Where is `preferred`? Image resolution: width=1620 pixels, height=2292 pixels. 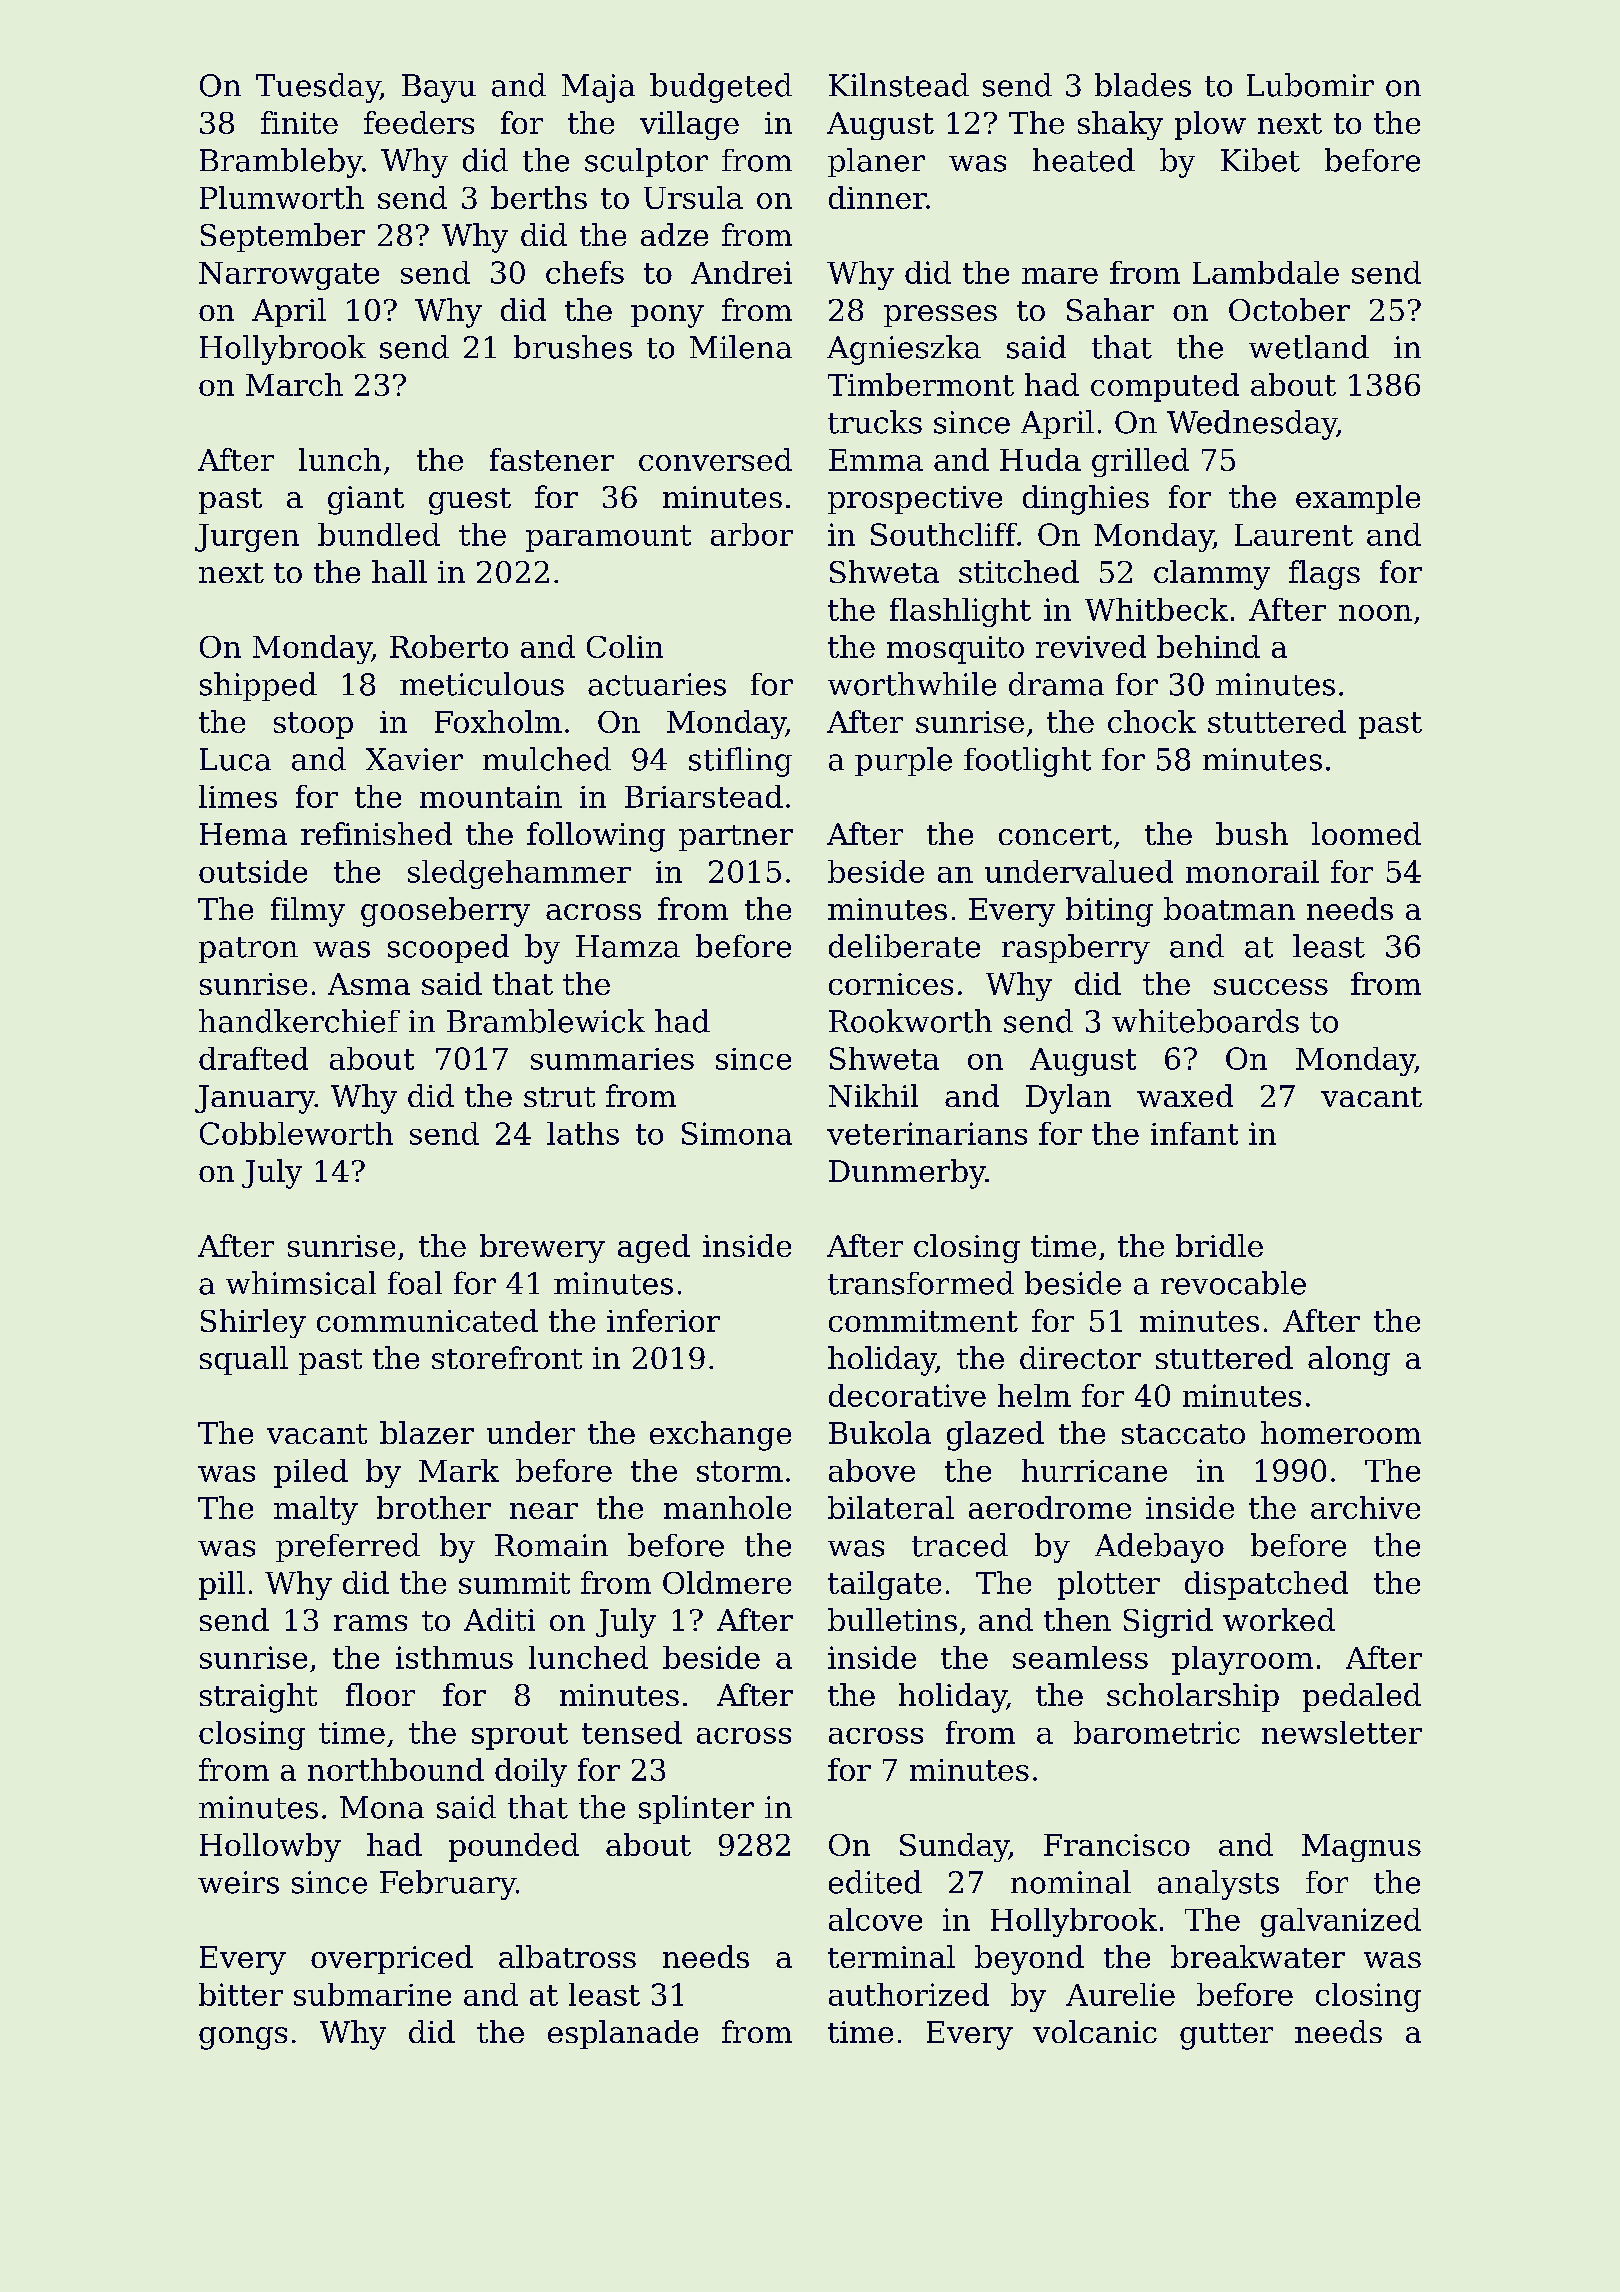 preferred is located at coordinates (348, 1547).
